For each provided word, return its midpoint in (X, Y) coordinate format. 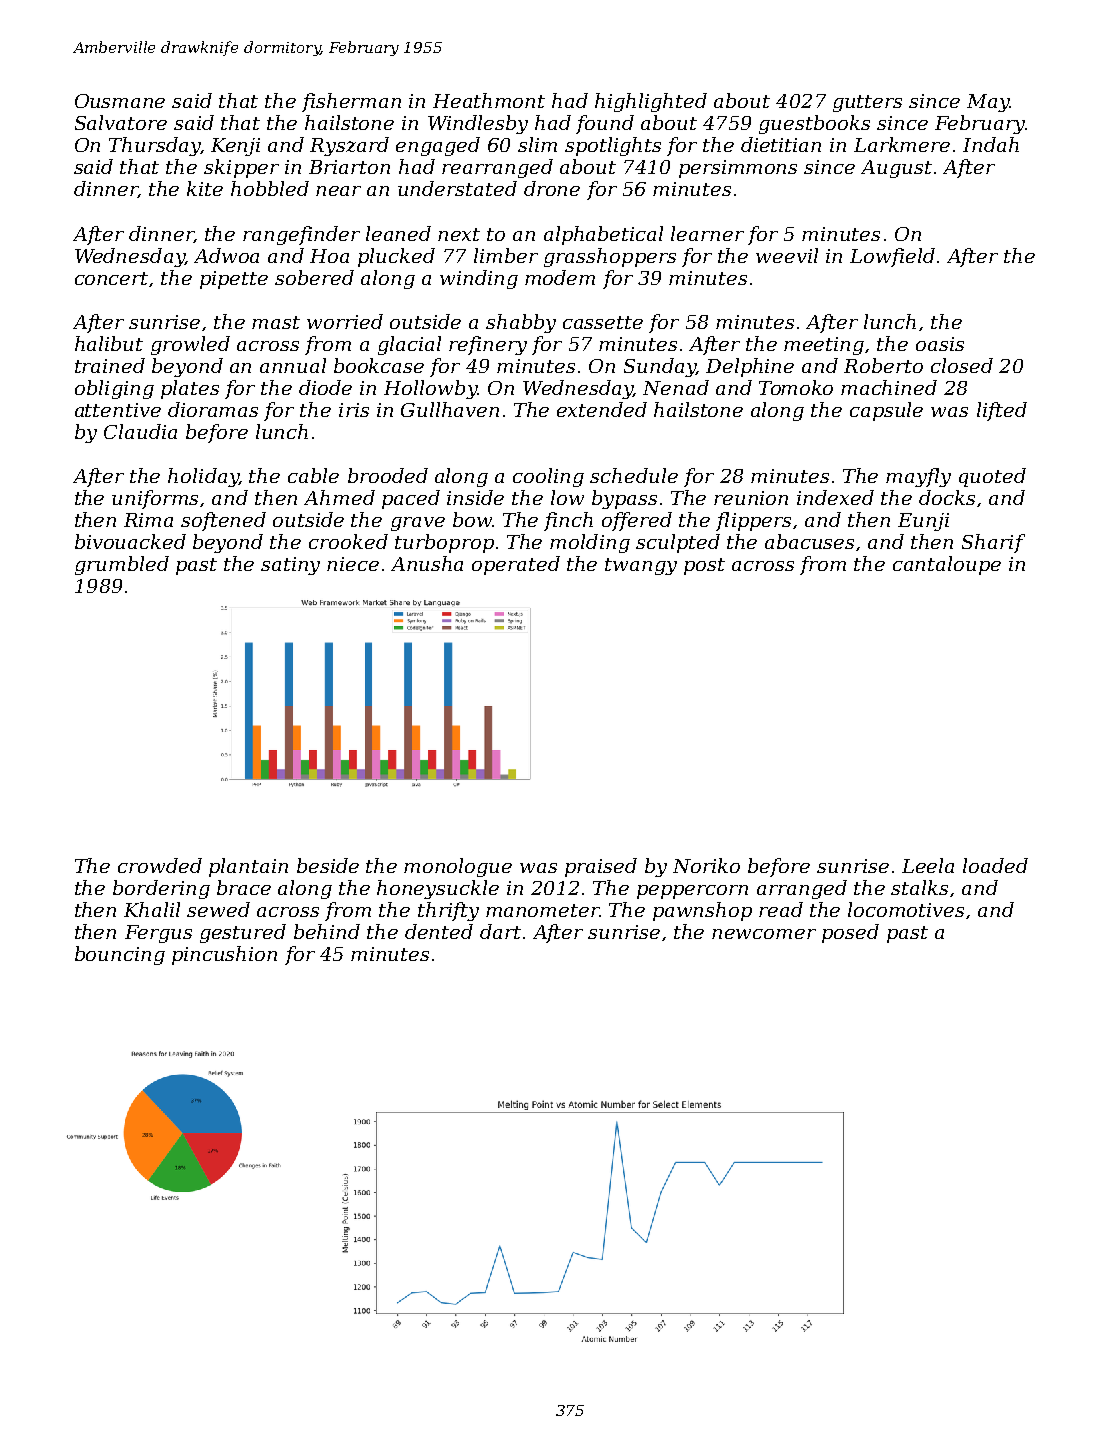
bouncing (120, 955)
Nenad (676, 387)
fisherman (351, 102)
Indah (991, 144)
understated (457, 188)
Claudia (140, 431)
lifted (1002, 411)
